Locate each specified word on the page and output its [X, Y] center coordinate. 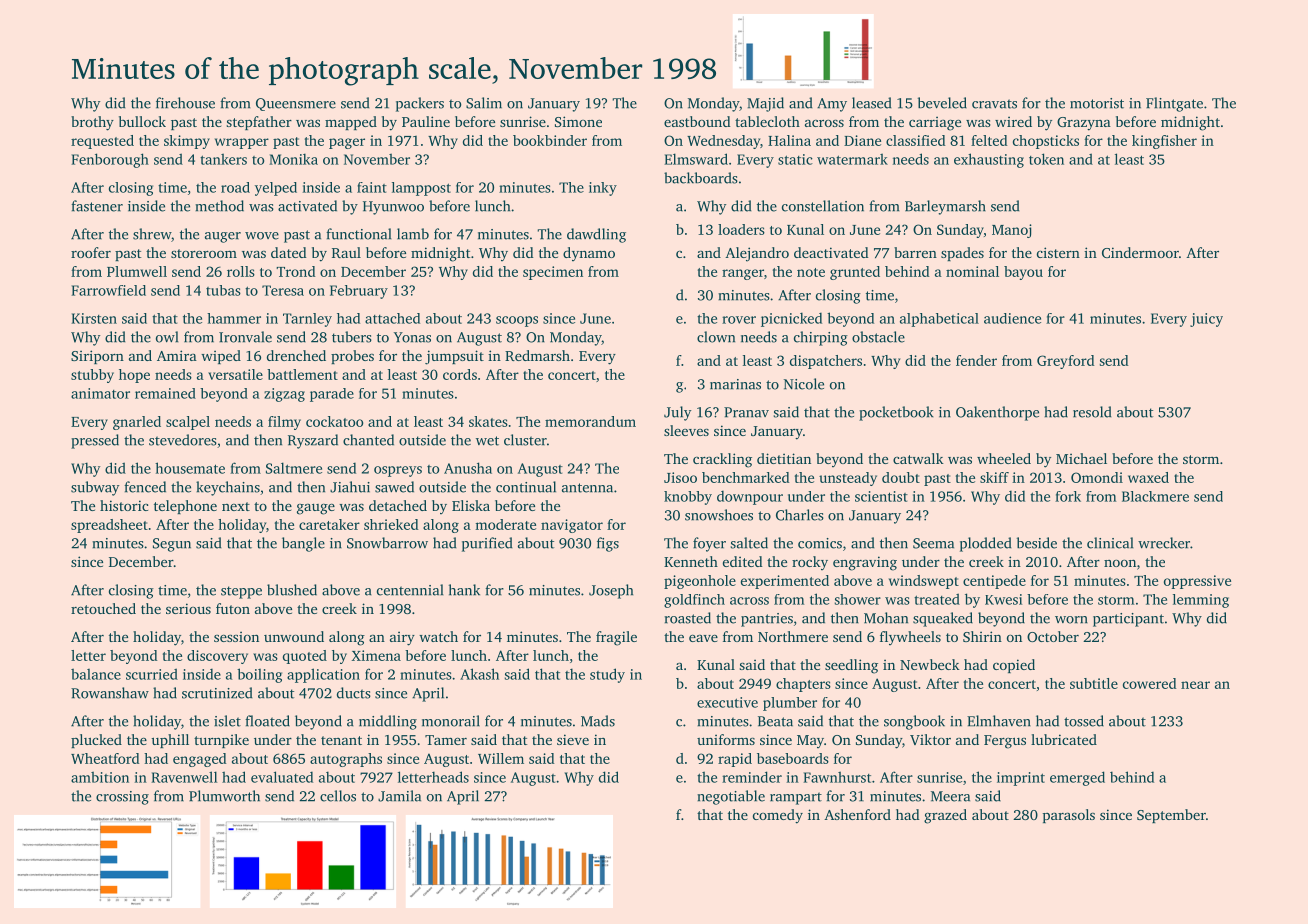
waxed [1148, 477]
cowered [1150, 683]
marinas [735, 384]
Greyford [1066, 362]
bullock [142, 121]
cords [460, 374]
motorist [1097, 103]
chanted [368, 440]
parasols [1069, 816]
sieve [573, 739]
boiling [259, 675]
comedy [778, 816]
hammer [234, 318]
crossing [122, 798]
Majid [765, 104]
